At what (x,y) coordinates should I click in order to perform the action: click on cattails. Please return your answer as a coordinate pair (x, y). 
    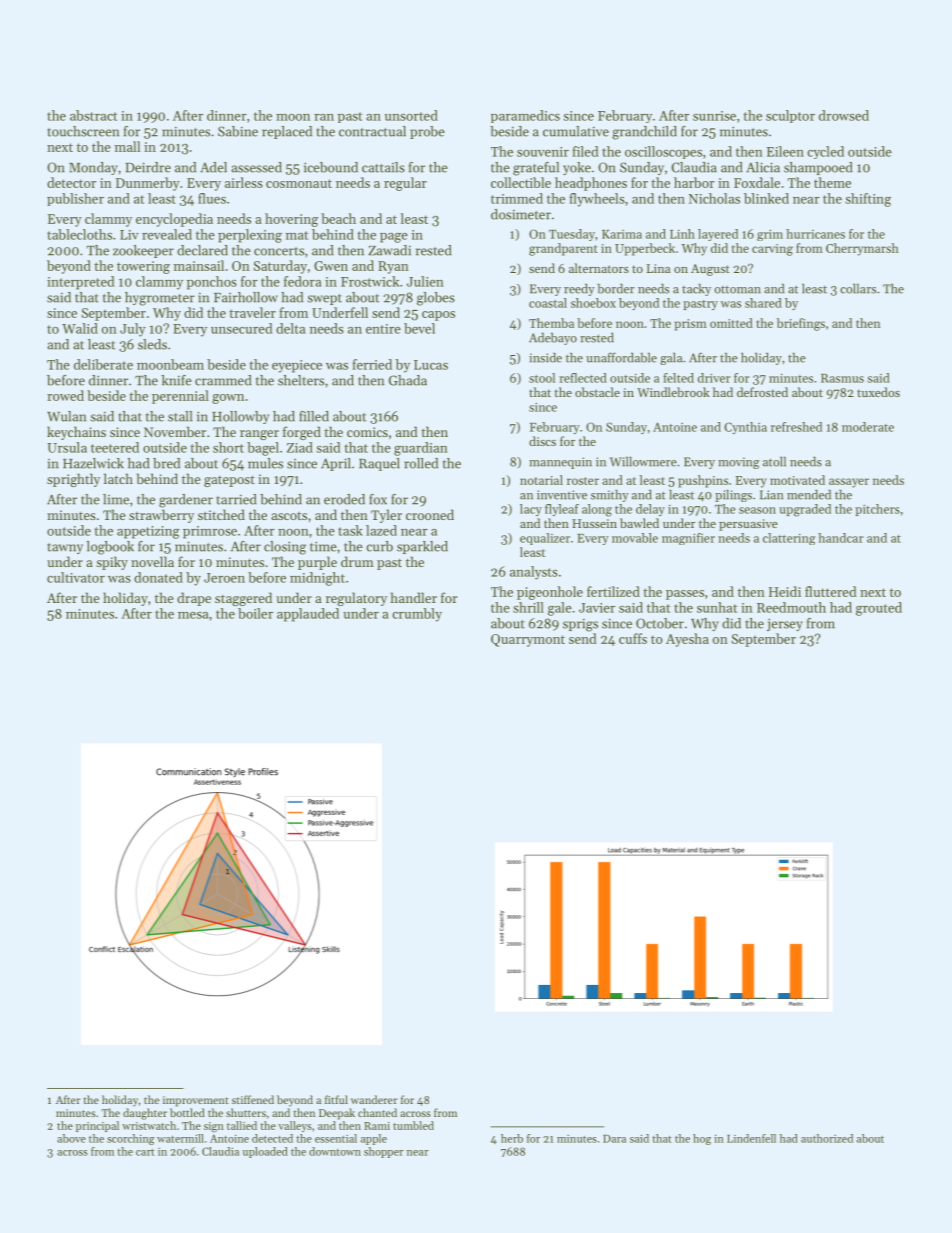
    Looking at the image, I should click on (383, 167).
